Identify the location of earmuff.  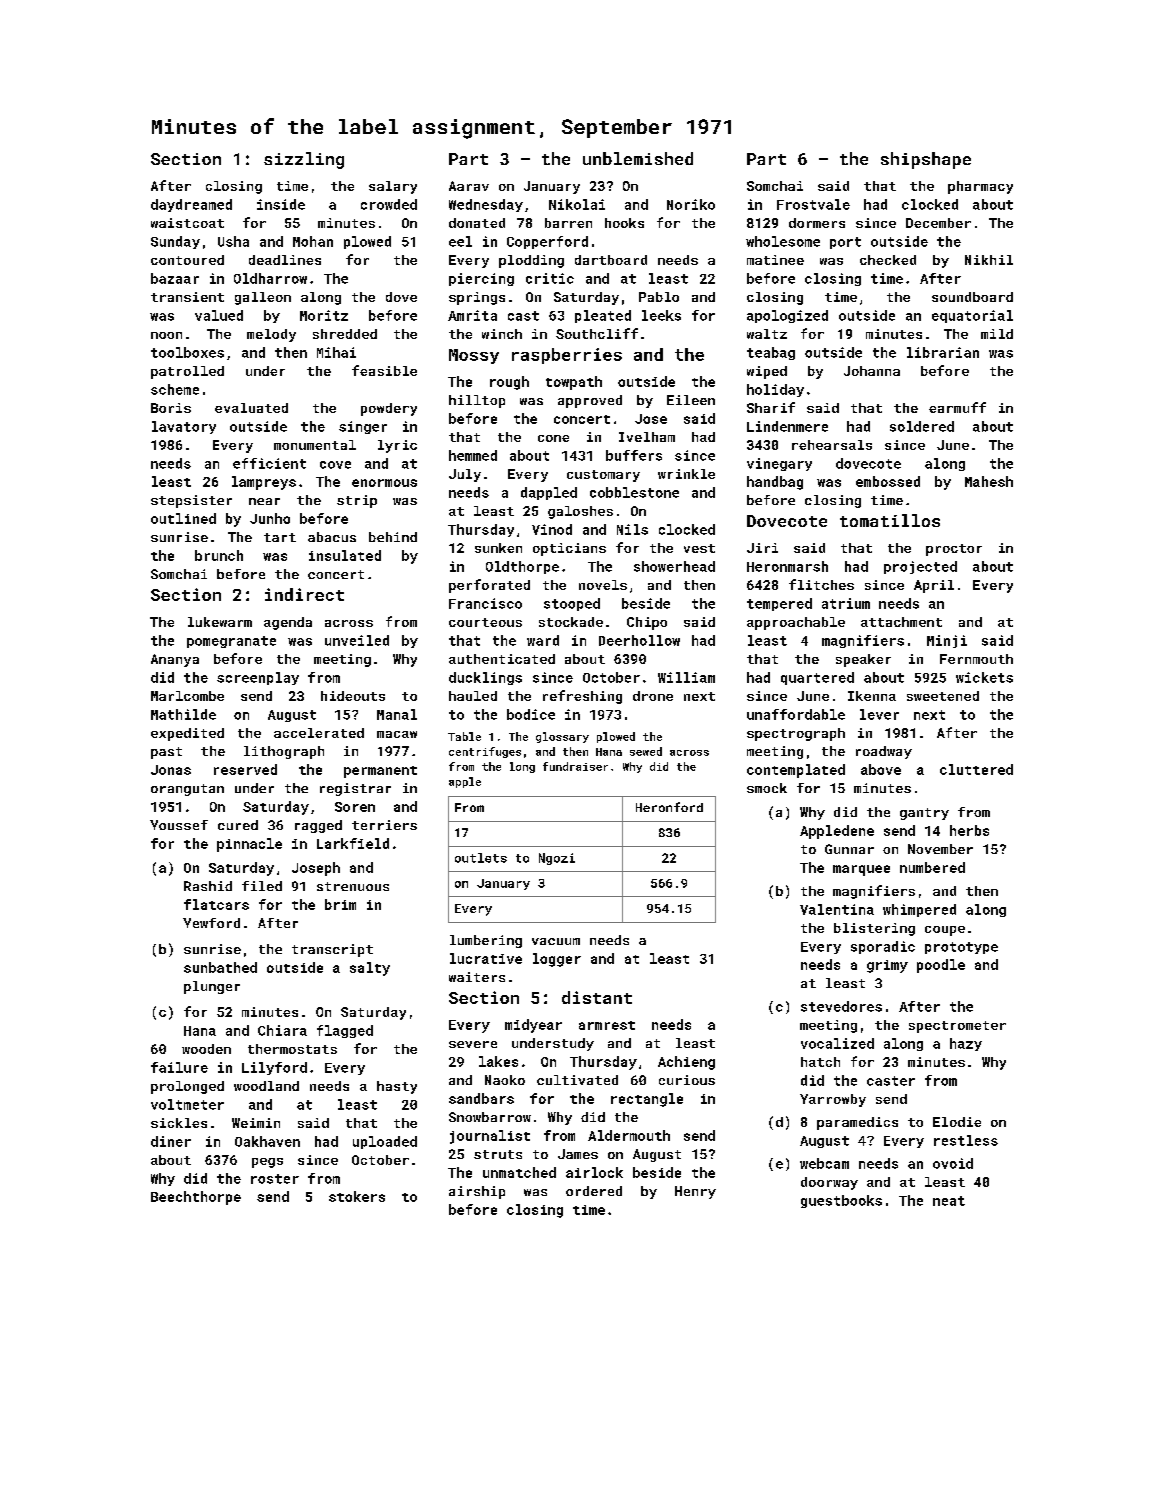
(957, 407).
